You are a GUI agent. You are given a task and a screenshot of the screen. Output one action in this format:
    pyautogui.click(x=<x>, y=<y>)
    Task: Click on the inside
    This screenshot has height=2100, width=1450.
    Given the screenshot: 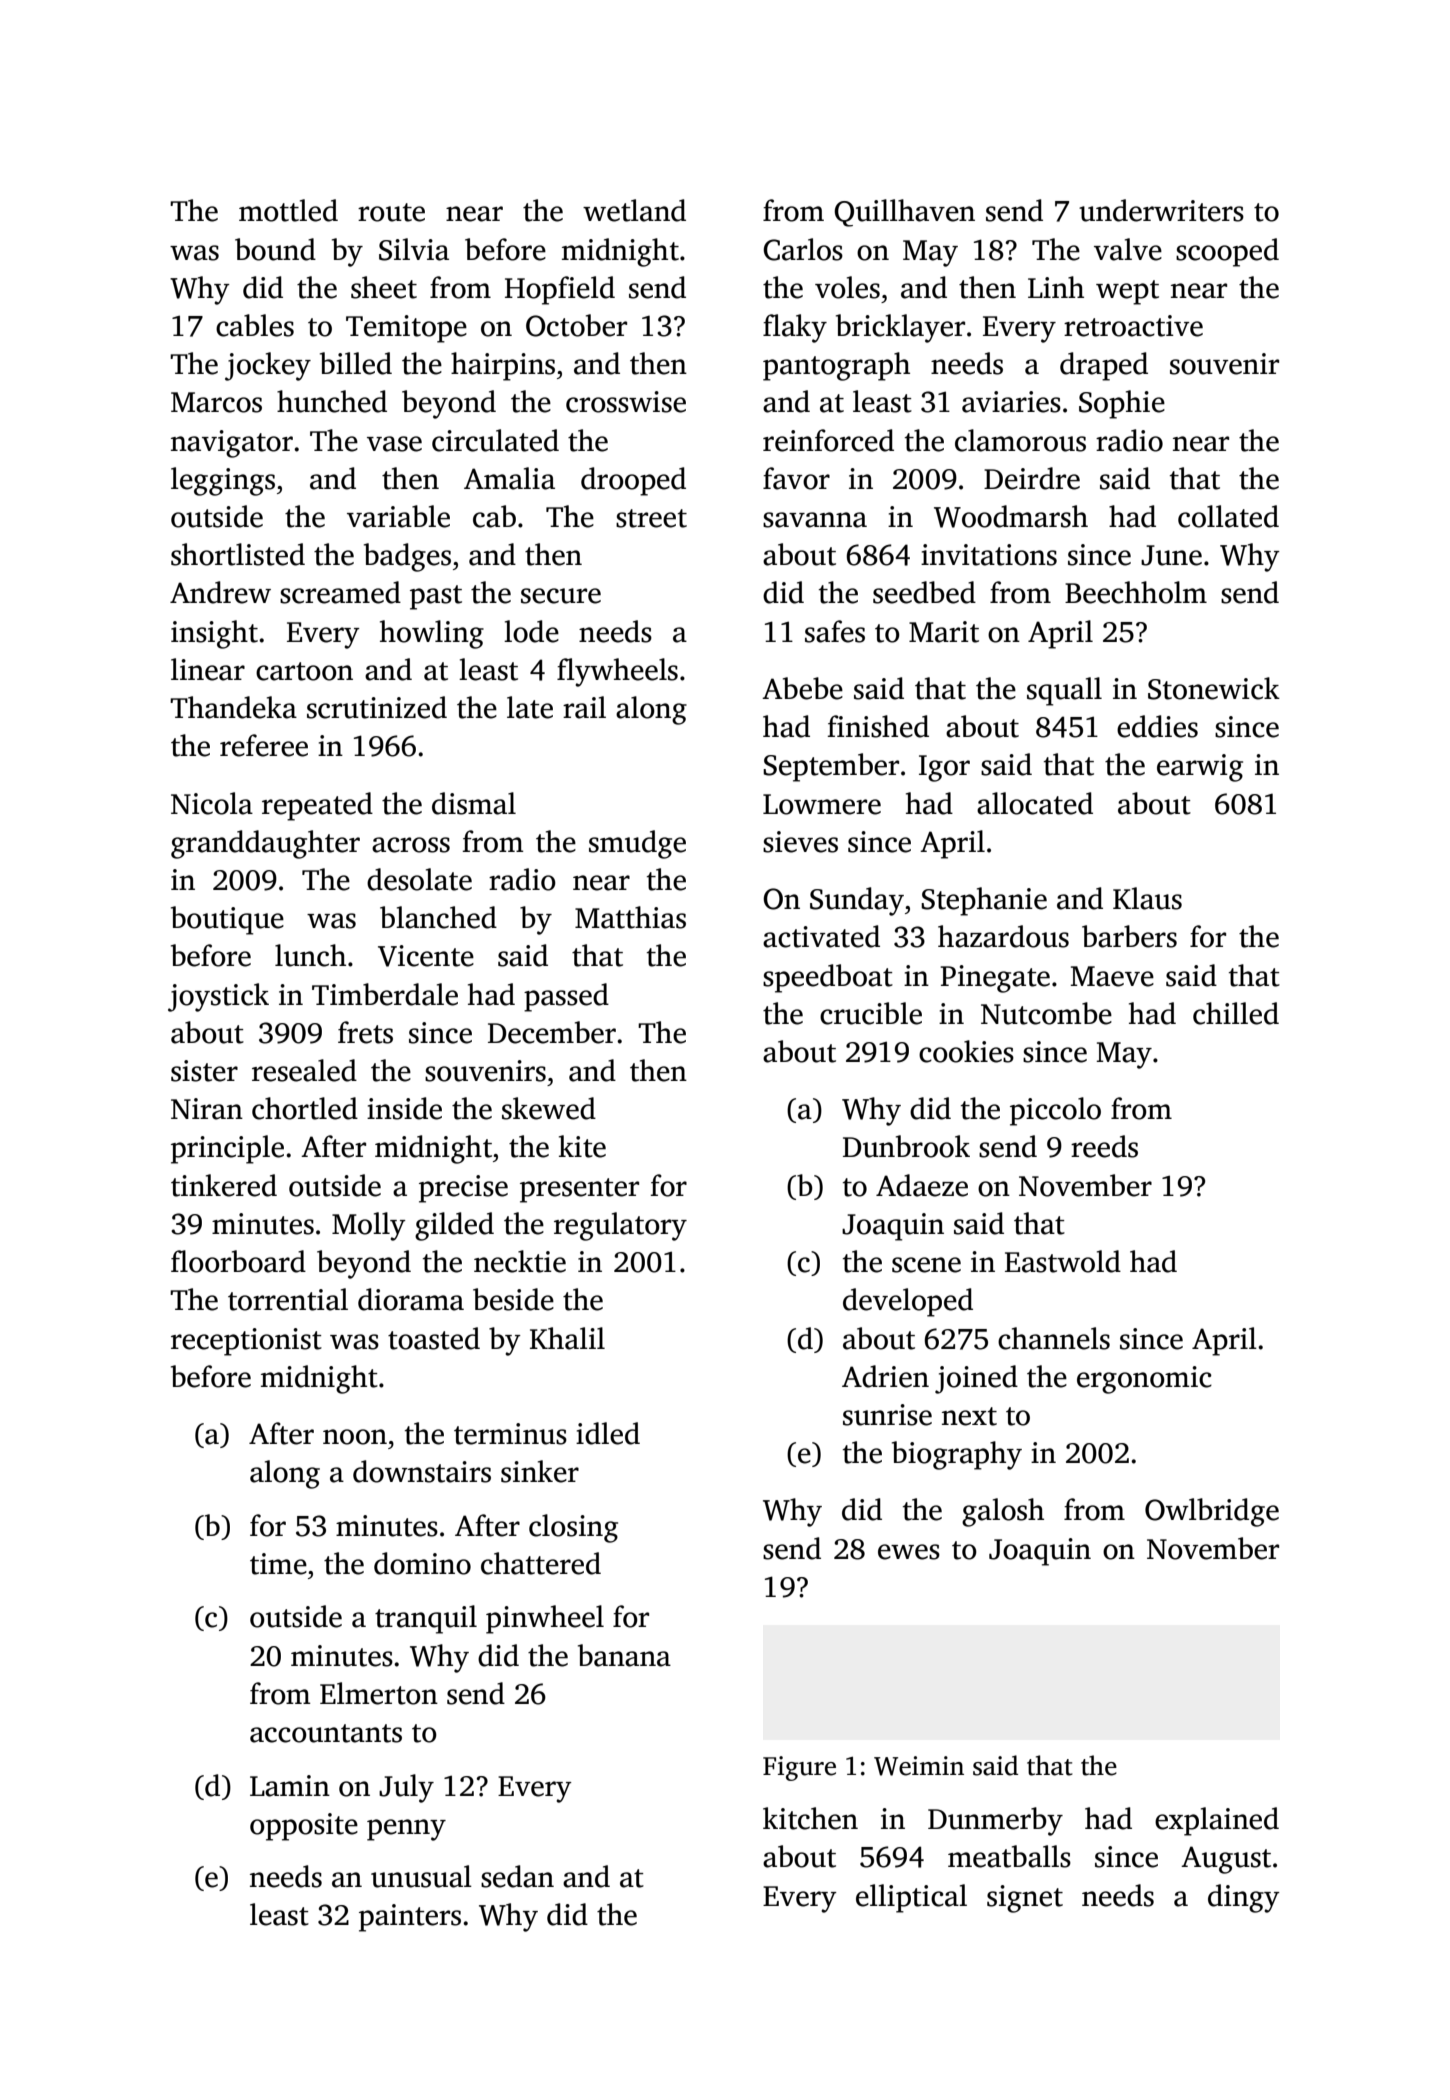 What is the action you would take?
    pyautogui.click(x=404, y=1108)
